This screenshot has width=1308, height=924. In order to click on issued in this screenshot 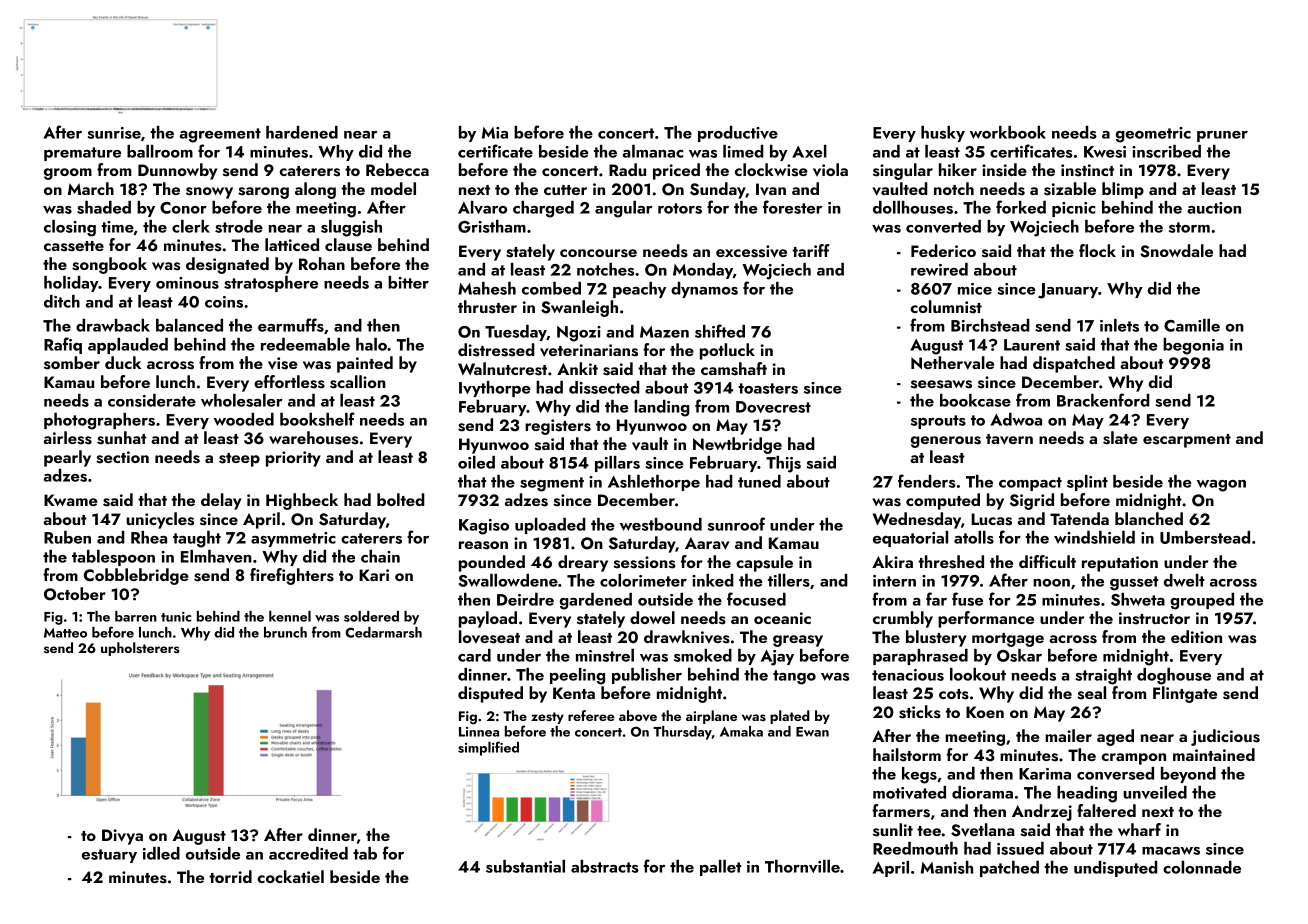, I will do `click(1020, 848)`.
